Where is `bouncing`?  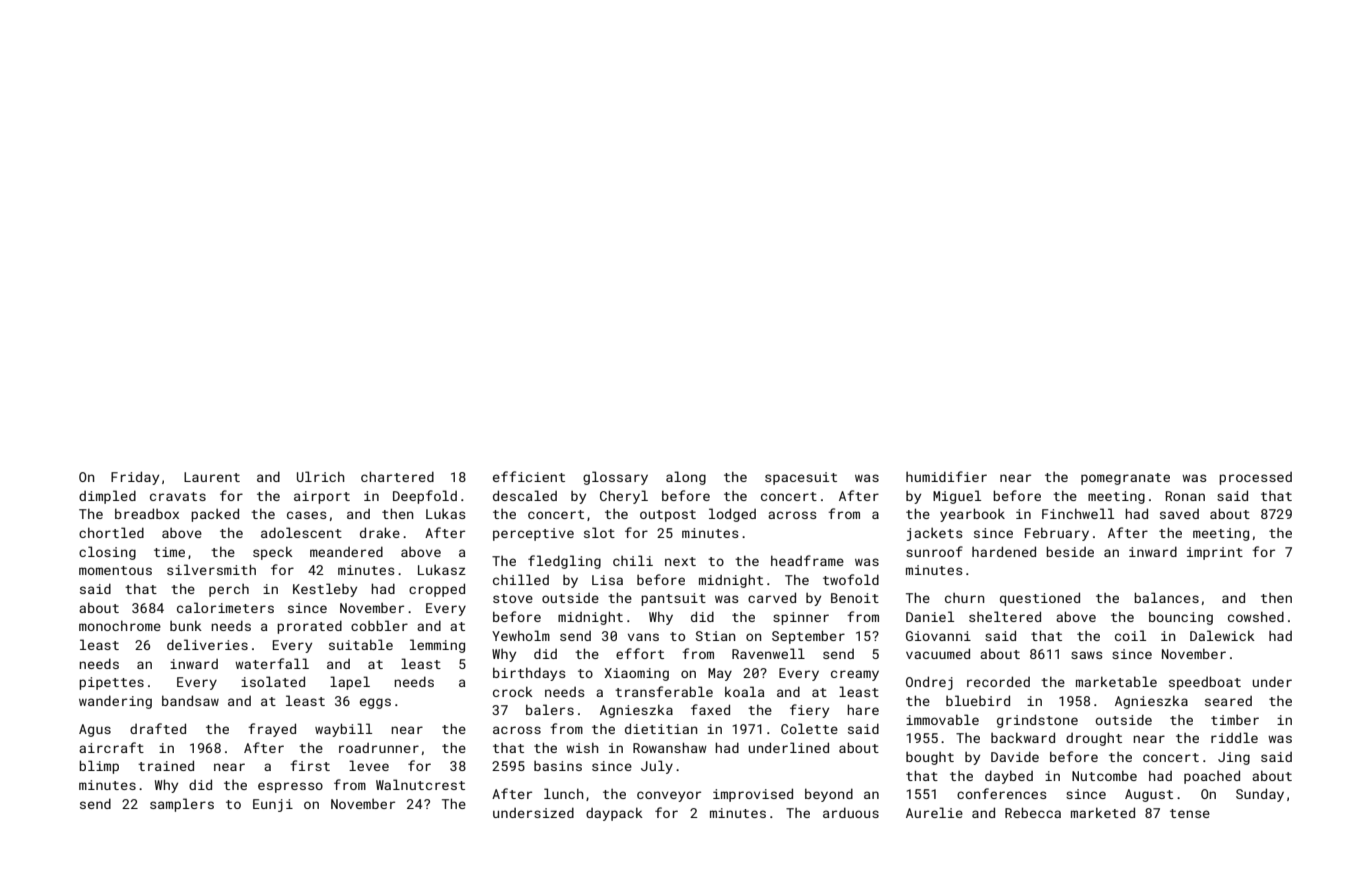
bouncing is located at coordinates (1181, 618).
